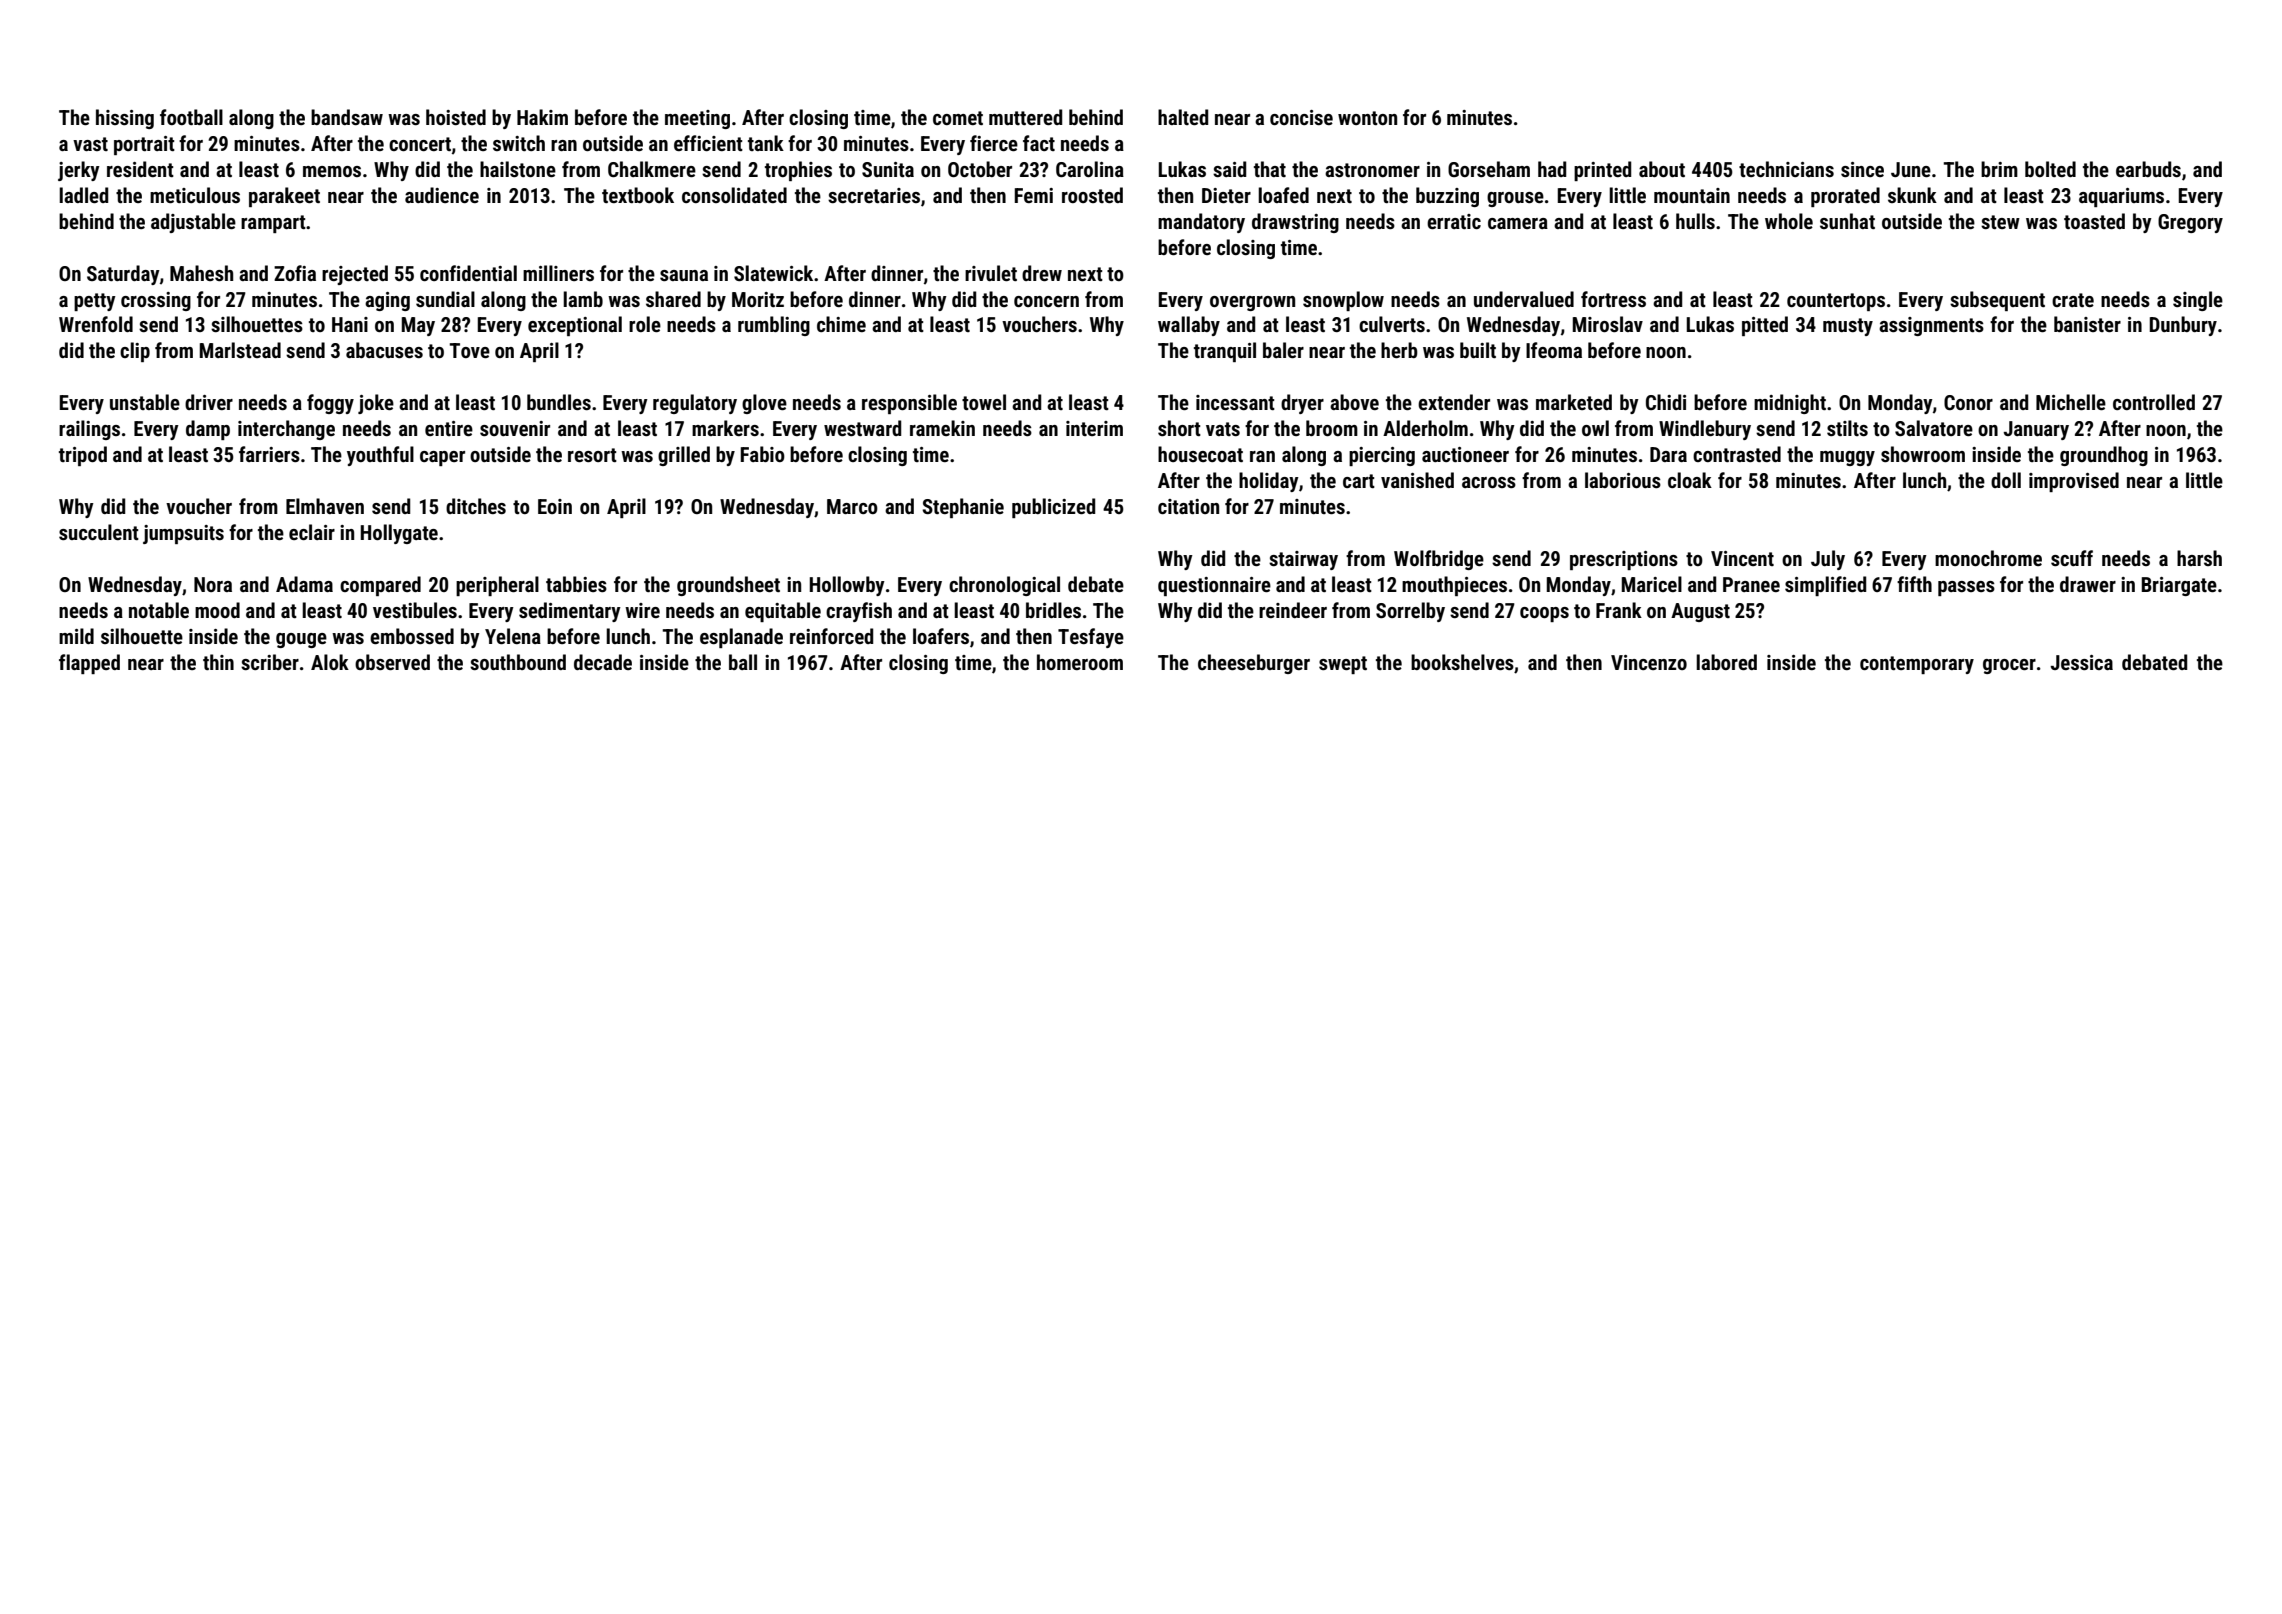 The width and height of the screenshot is (2282, 1614). Describe the element at coordinates (442, 195) in the screenshot. I see `audience` at that location.
